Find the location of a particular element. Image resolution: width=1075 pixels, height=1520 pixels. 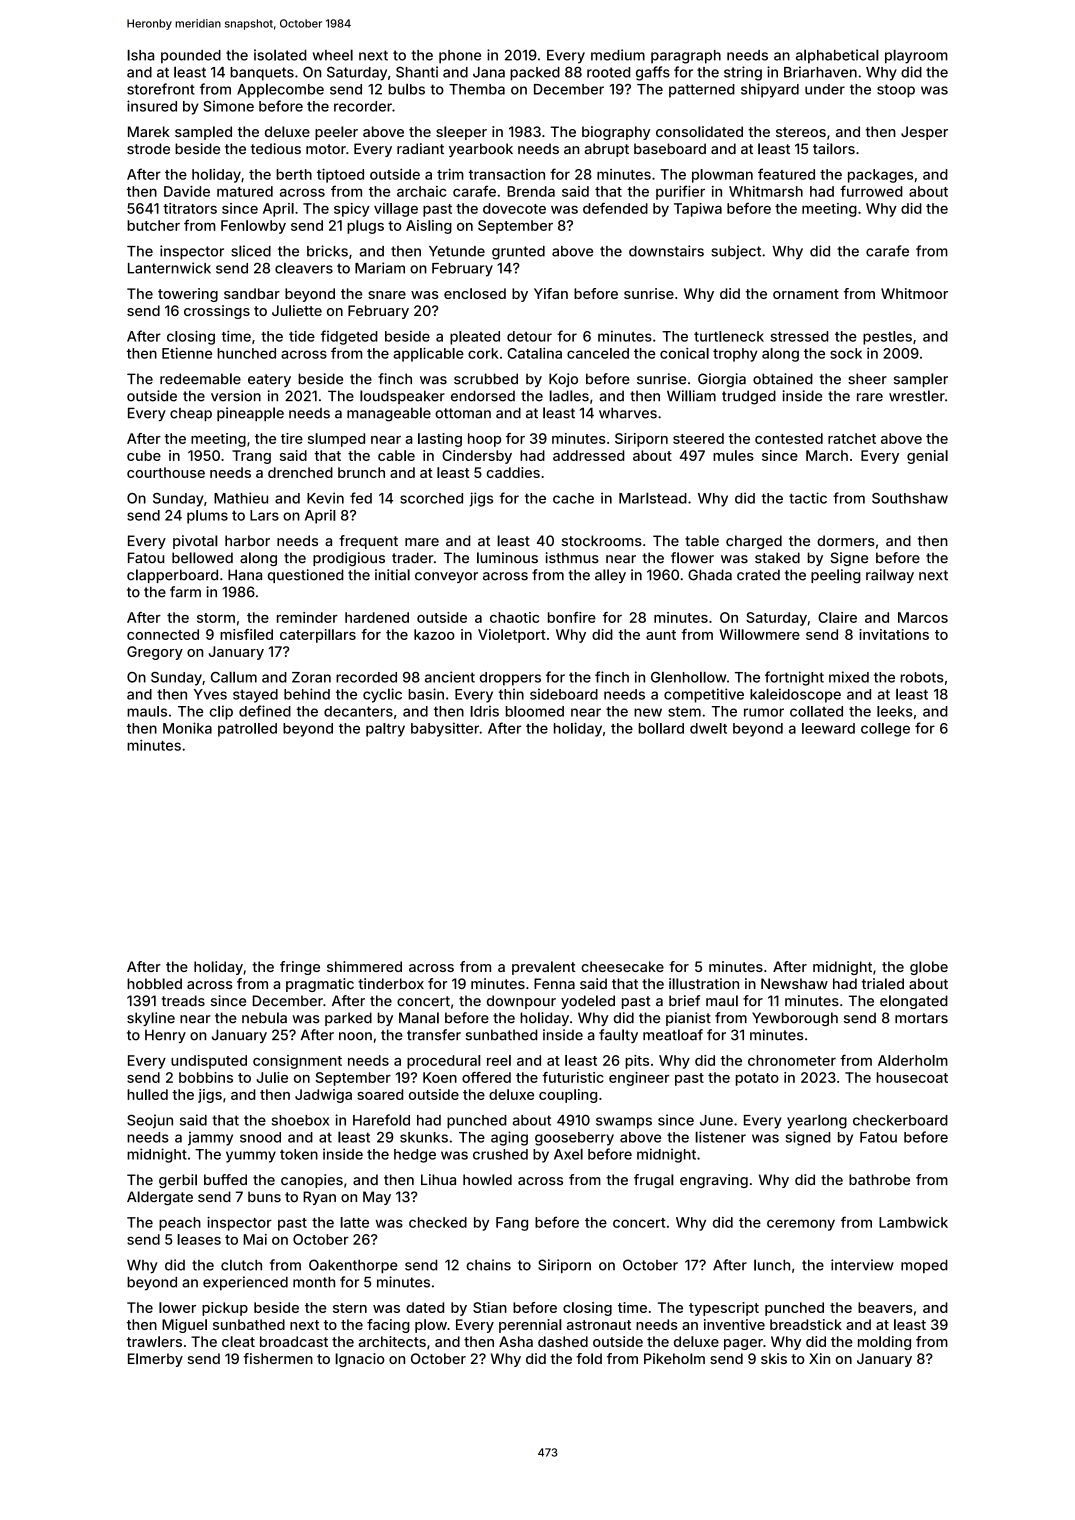

invitations is located at coordinates (894, 634).
